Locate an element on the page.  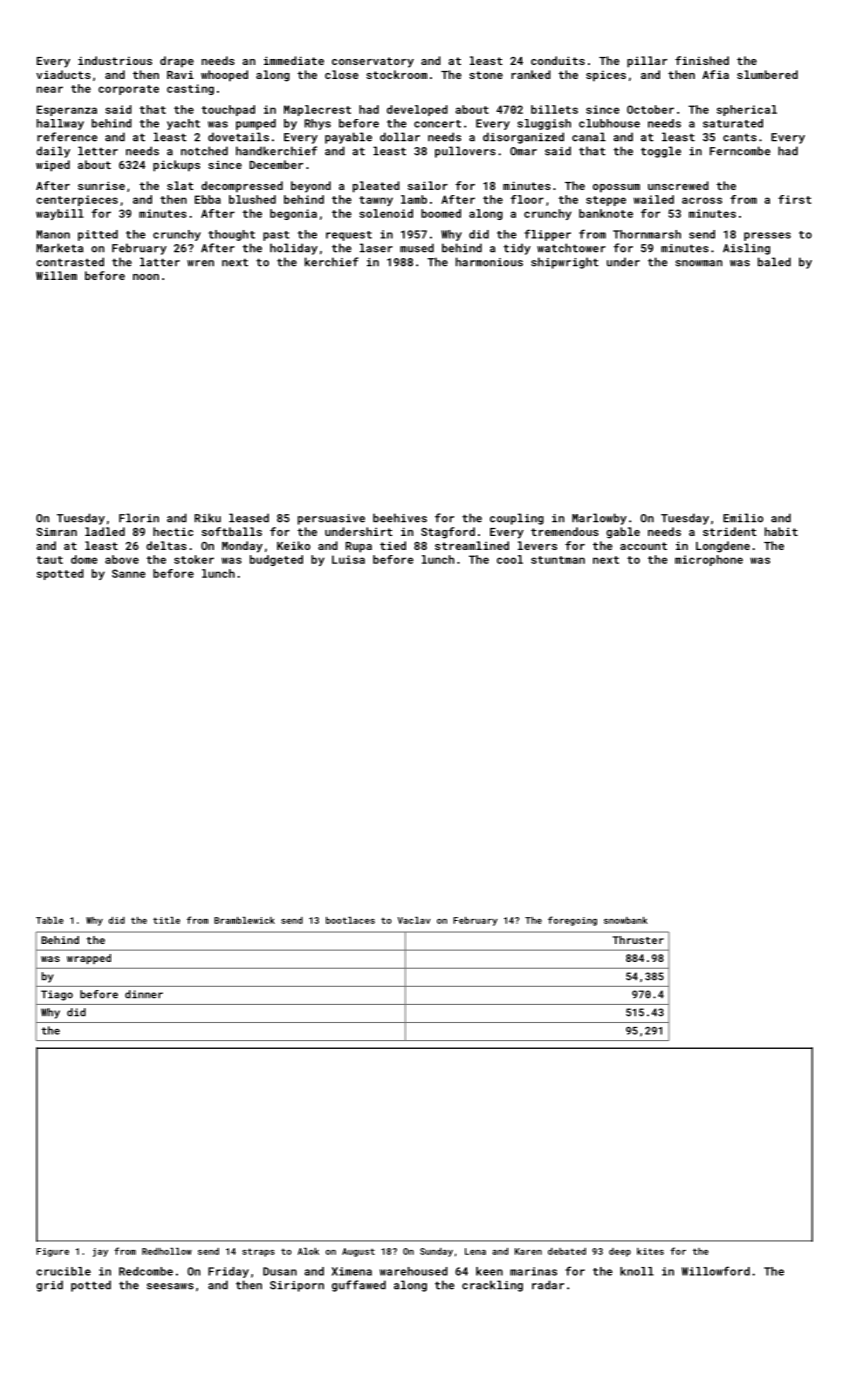
Karen is located at coordinates (528, 1251).
